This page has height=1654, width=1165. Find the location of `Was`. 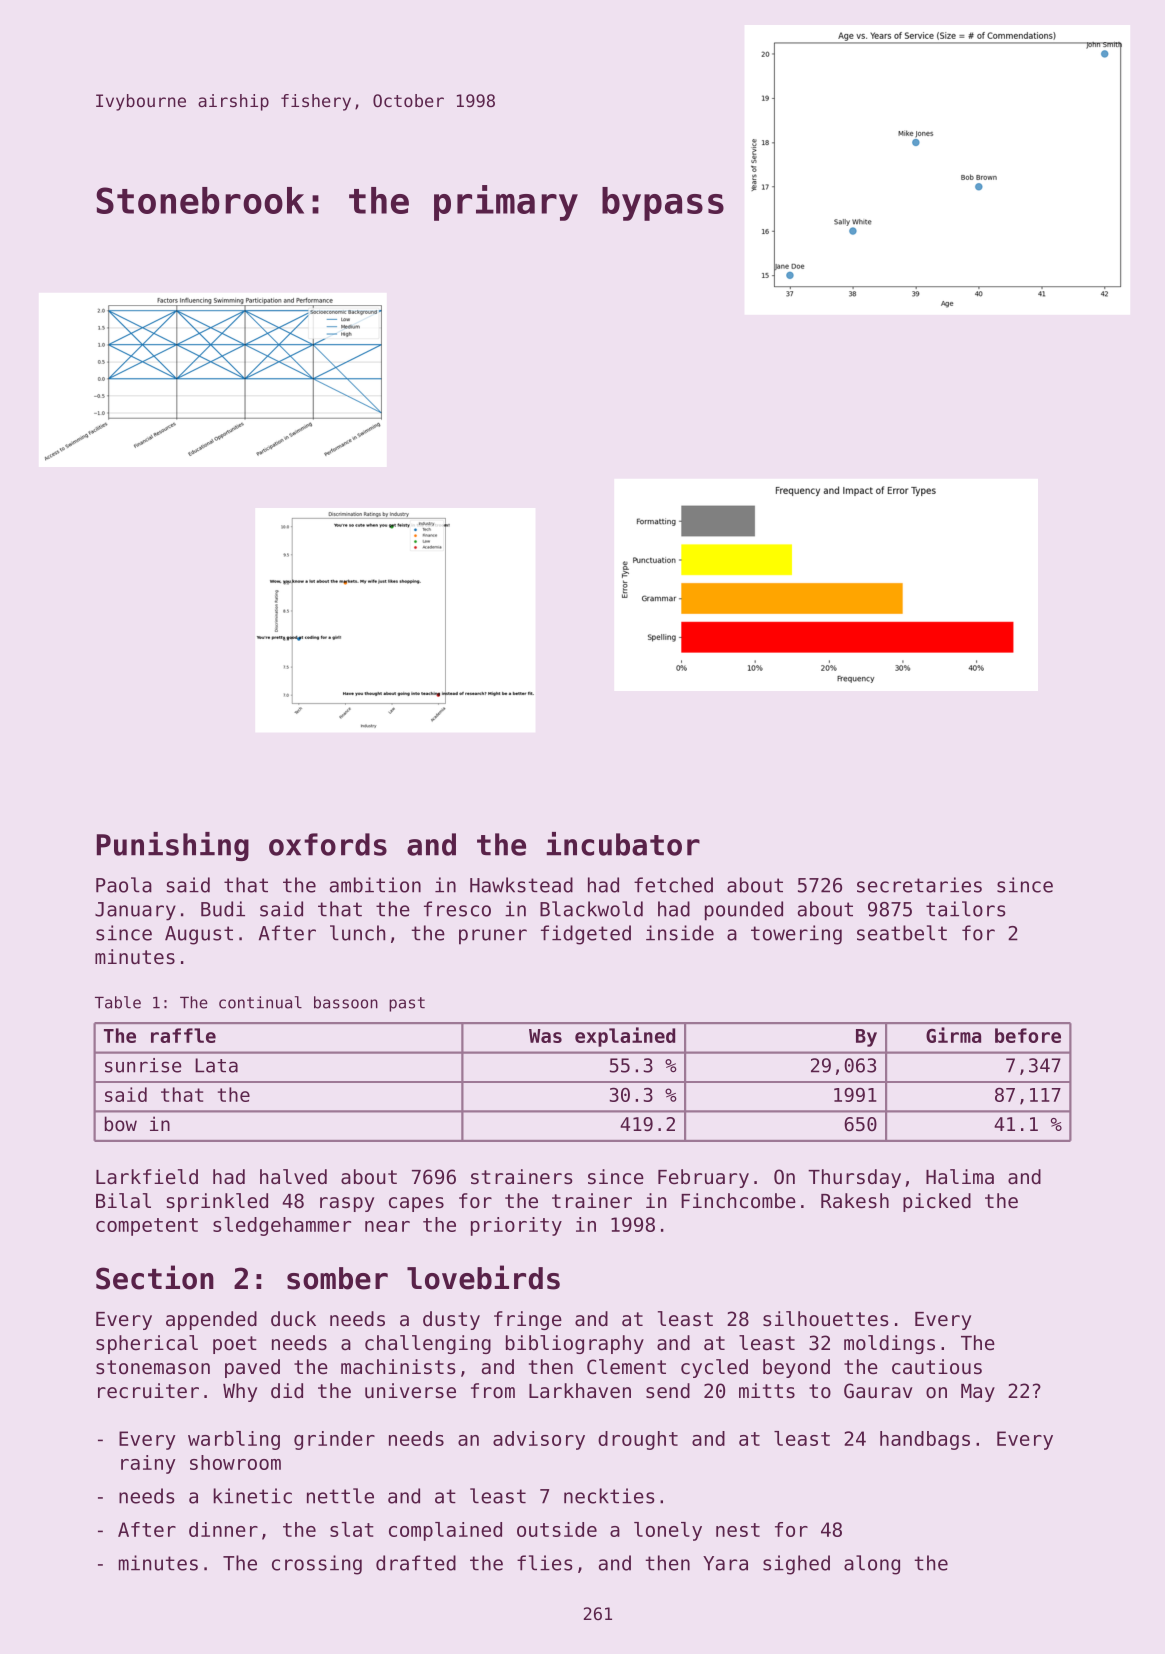

Was is located at coordinates (545, 1036).
